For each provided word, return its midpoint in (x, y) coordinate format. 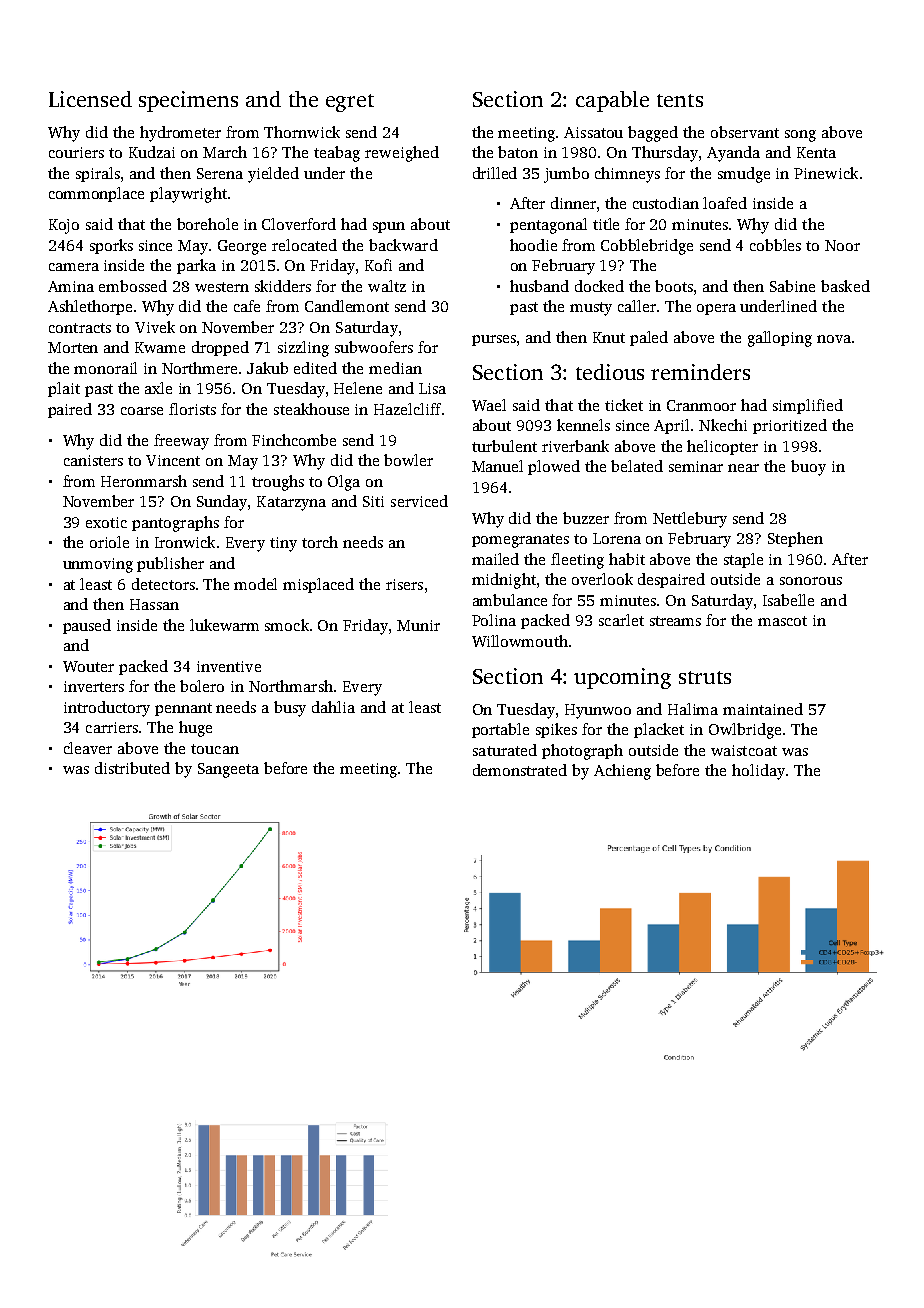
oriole (109, 542)
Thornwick (302, 132)
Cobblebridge (647, 247)
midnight (504, 581)
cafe (247, 306)
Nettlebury (690, 520)
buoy (808, 468)
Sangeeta (228, 770)
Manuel (497, 466)
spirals (98, 174)
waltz (387, 286)
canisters (93, 460)
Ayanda (733, 154)
